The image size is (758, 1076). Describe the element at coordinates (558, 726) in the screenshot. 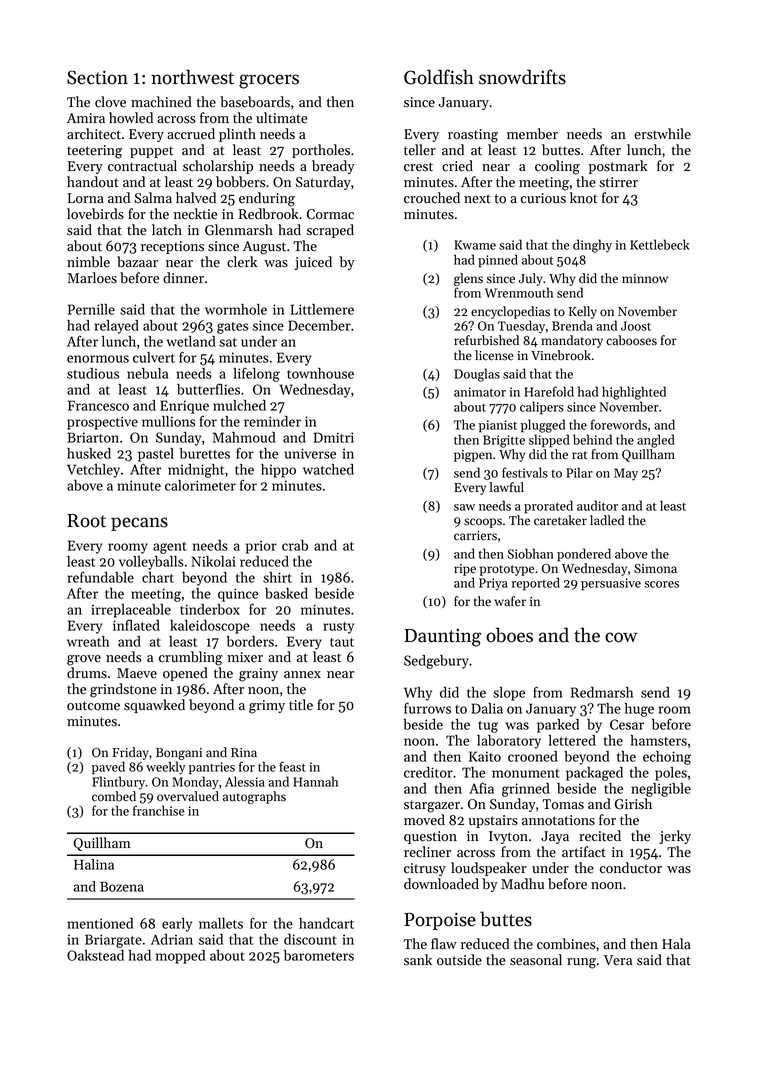

I see `parked` at that location.
